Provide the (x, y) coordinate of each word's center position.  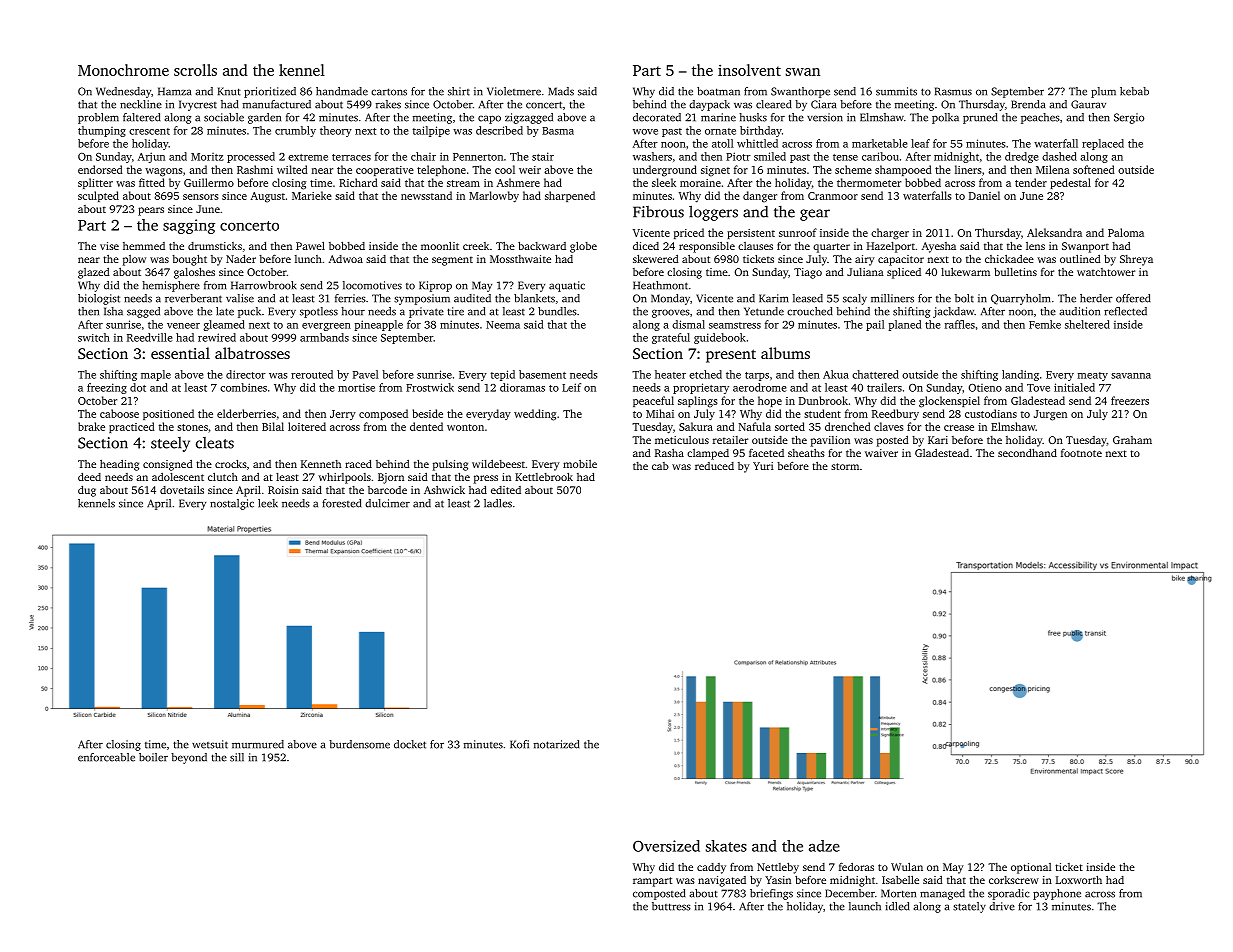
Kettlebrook (544, 476)
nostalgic (232, 504)
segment (452, 261)
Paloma (1126, 232)
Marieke (312, 195)
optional (1031, 868)
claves (889, 426)
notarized (557, 744)
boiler (153, 757)
